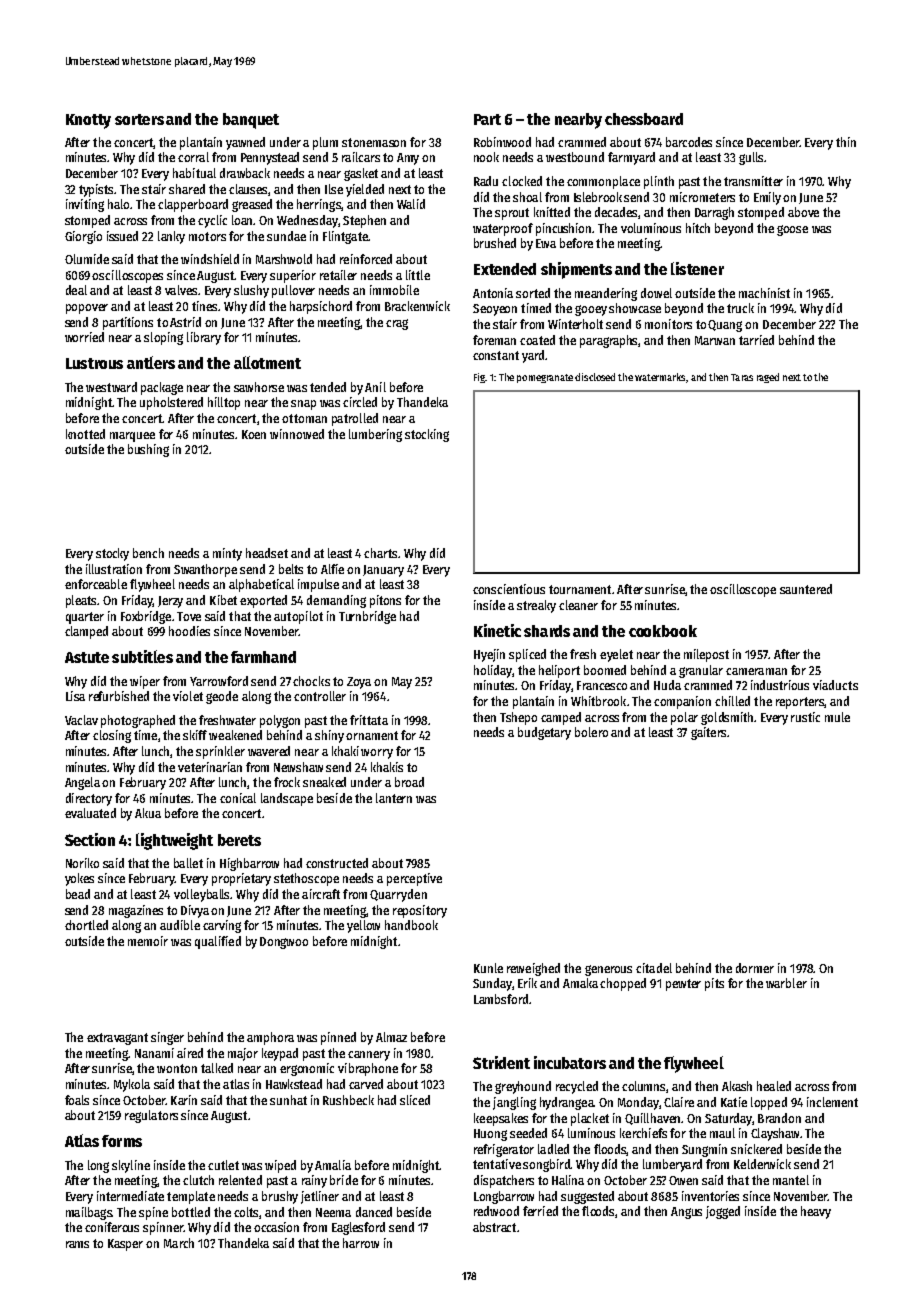 Image resolution: width=924 pixels, height=1308 pixels. Describe the element at coordinates (194, 173) in the document. I see `habitual` at that location.
